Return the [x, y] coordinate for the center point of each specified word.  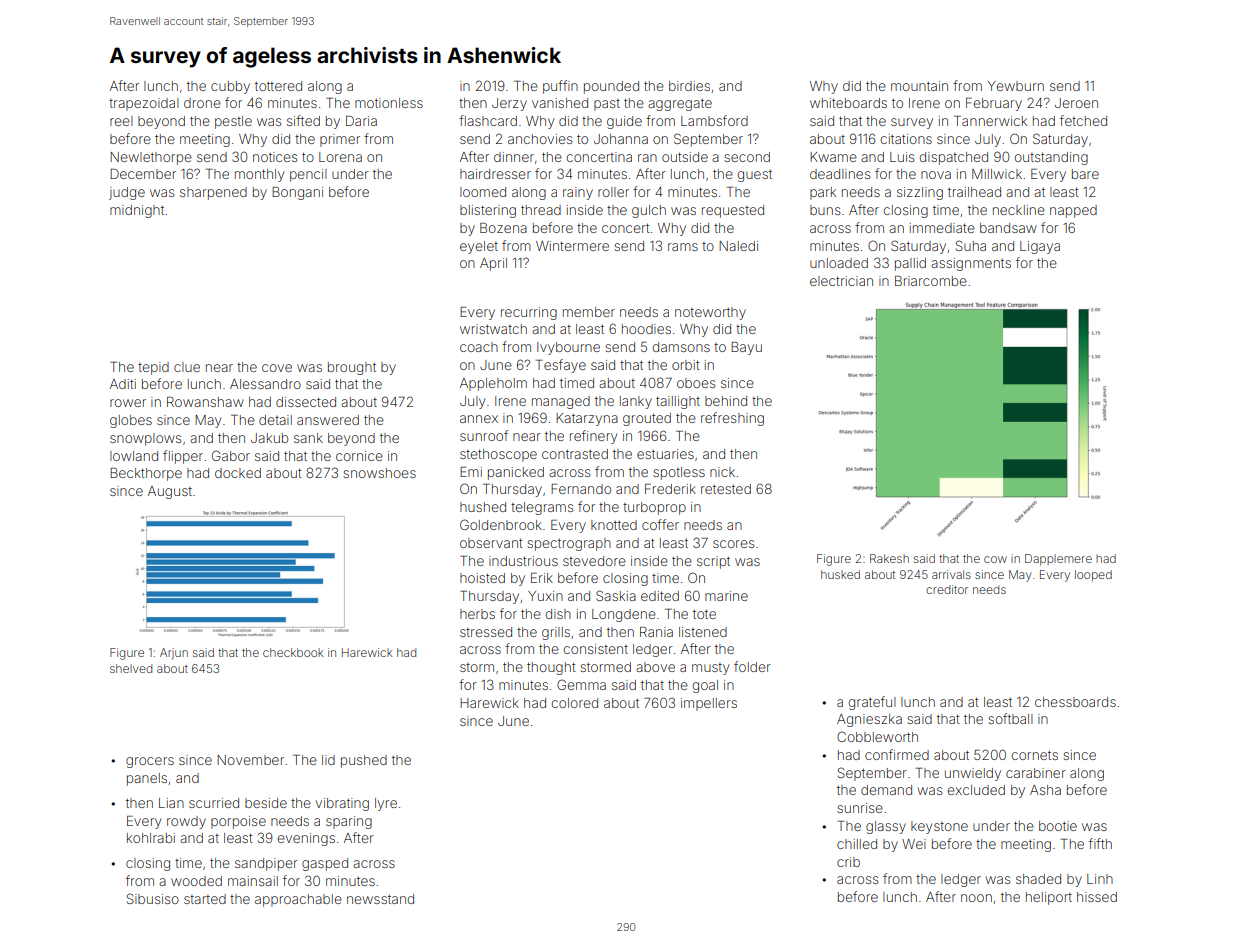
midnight [137, 211]
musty [710, 669]
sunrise [860, 808]
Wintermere [572, 246]
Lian [171, 803]
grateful [872, 703]
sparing [349, 822]
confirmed [897, 754]
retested [726, 489]
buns [825, 210]
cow [995, 559]
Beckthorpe [146, 474]
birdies [689, 86]
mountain [919, 86]
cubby [230, 87]
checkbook [293, 652]
